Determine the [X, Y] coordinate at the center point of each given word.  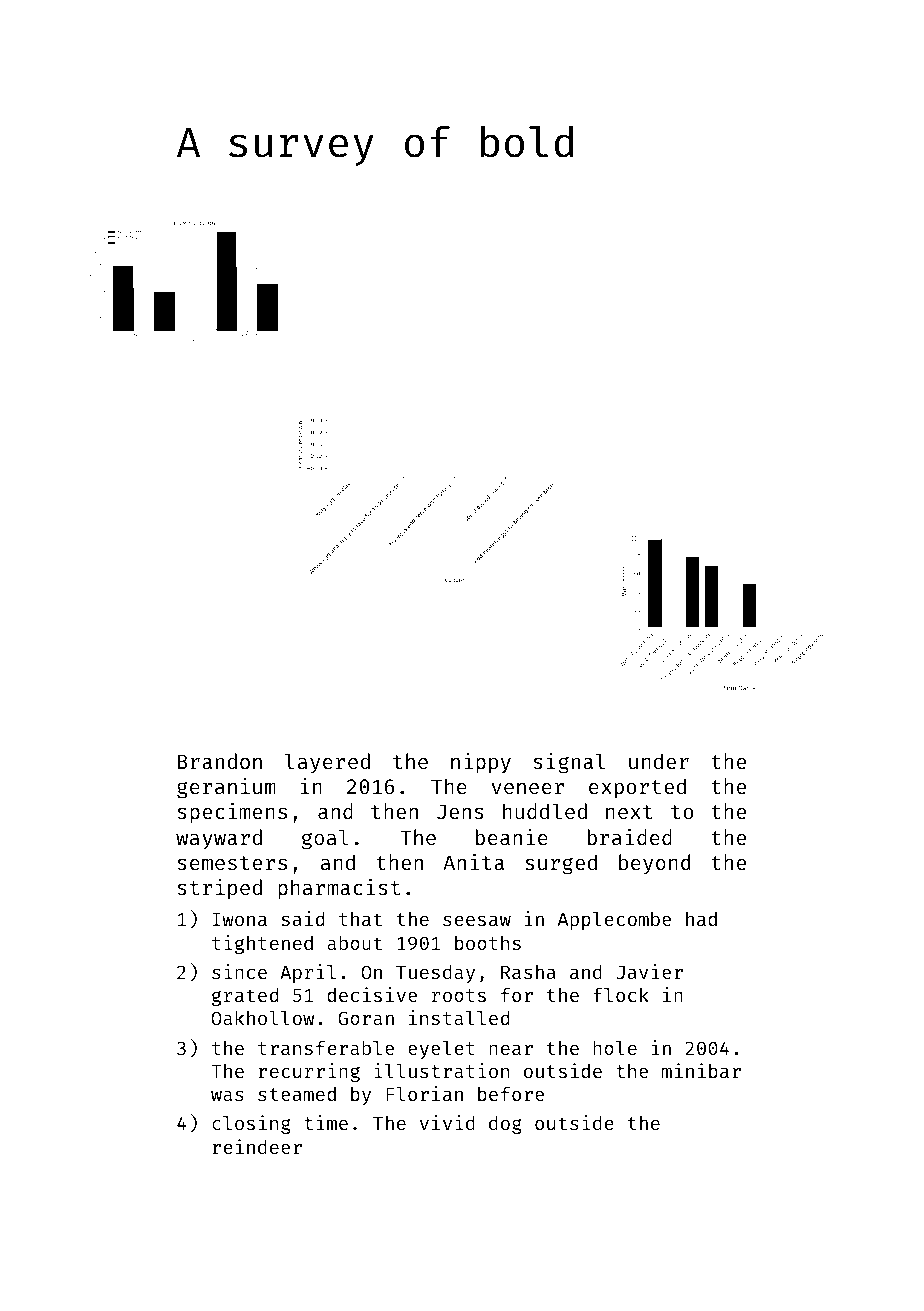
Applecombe [614, 920]
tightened [262, 944]
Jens [460, 811]
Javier [649, 971]
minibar [701, 1070]
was [227, 1095]
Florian [424, 1093]
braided [630, 837]
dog [505, 1124]
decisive [372, 994]
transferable [326, 1047]
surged [561, 864]
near [511, 1049]
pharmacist [339, 889]
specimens [232, 813]
